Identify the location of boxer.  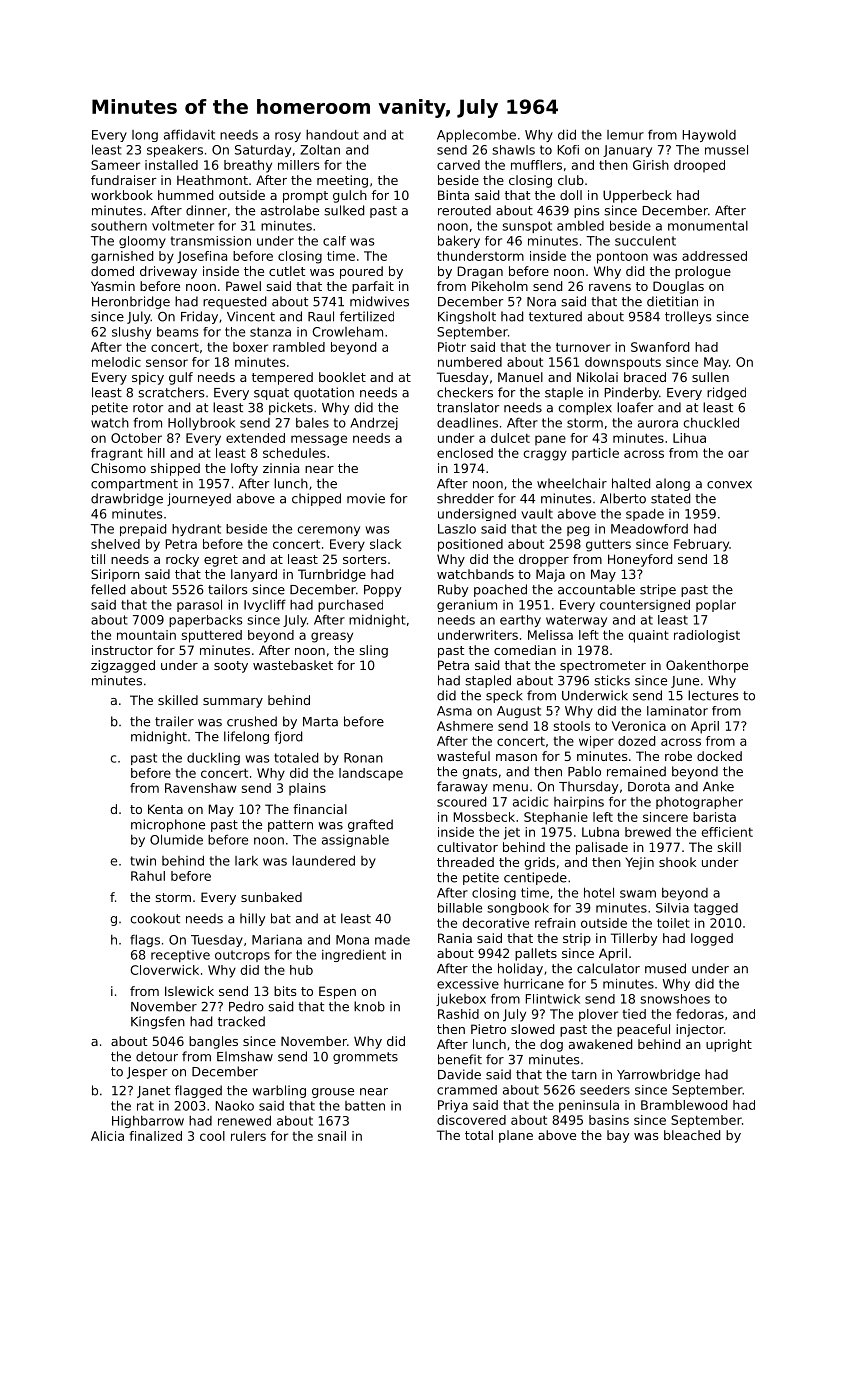
(250, 347).
